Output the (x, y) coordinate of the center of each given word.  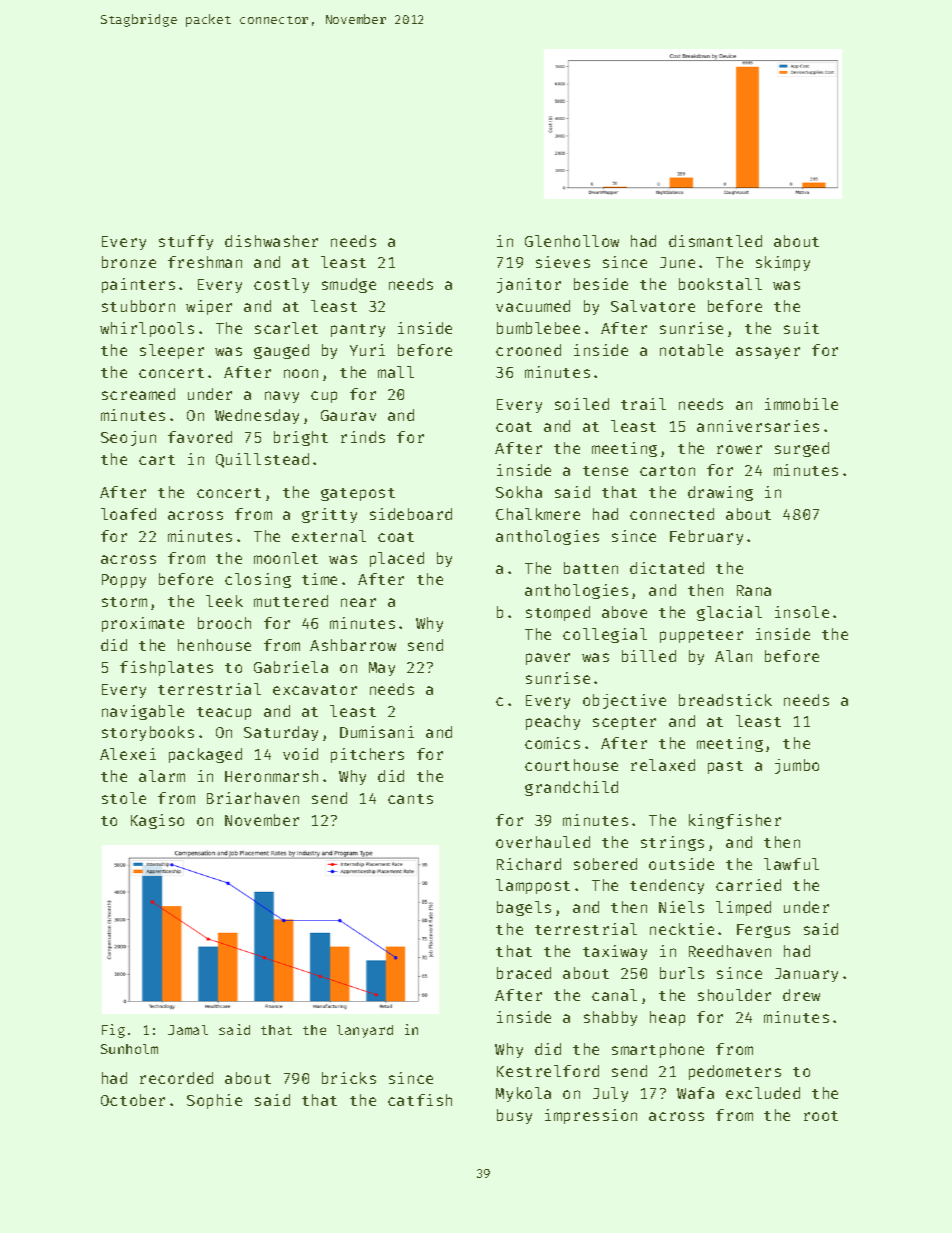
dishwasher (271, 241)
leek (224, 601)
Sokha (519, 492)
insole (802, 612)
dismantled (715, 241)
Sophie (214, 1101)
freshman (205, 262)
